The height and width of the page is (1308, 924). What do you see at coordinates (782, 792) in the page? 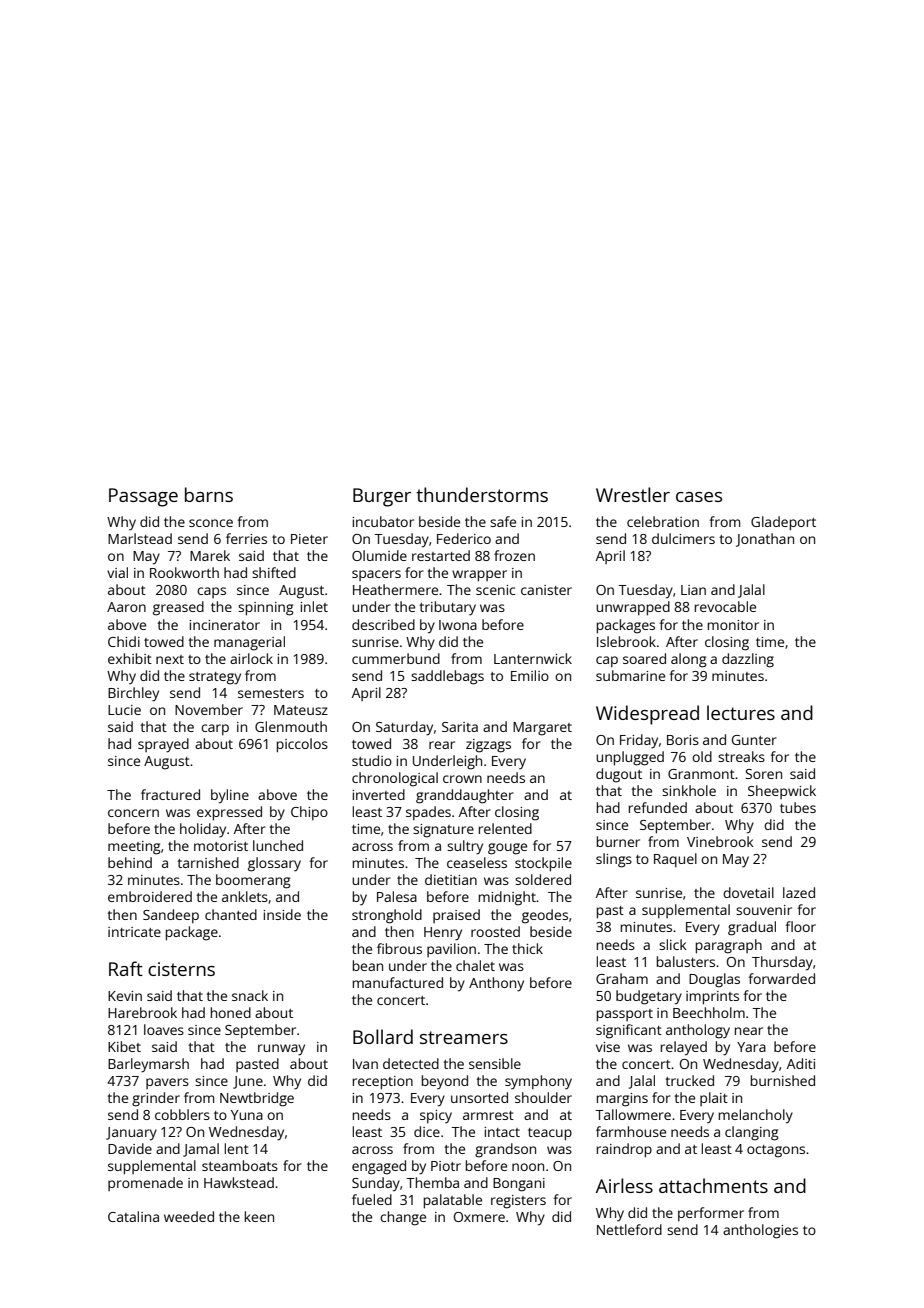
I see `Sheepwick` at bounding box center [782, 792].
